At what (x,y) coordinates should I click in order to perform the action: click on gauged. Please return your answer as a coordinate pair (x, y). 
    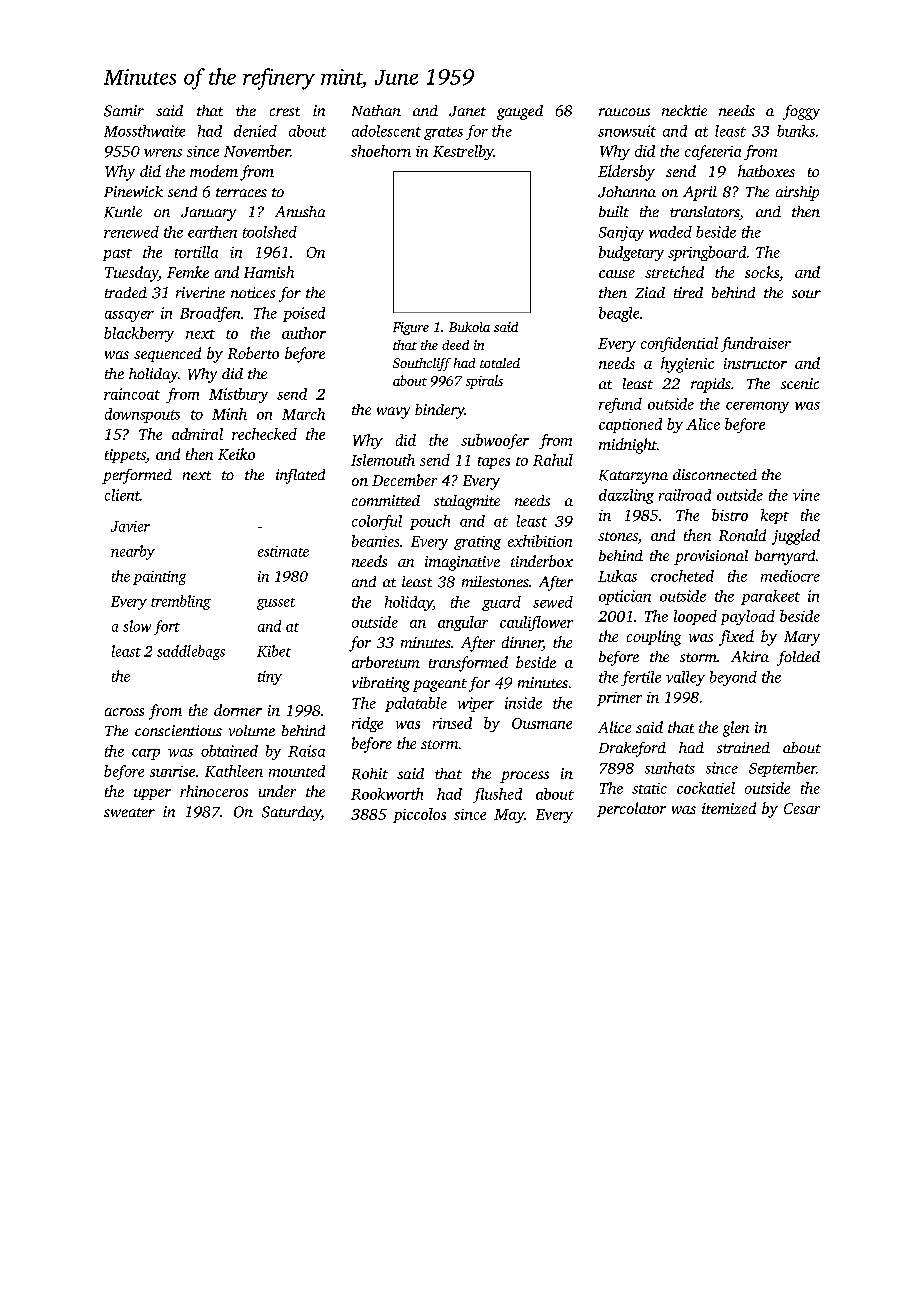
    Looking at the image, I should click on (520, 112).
